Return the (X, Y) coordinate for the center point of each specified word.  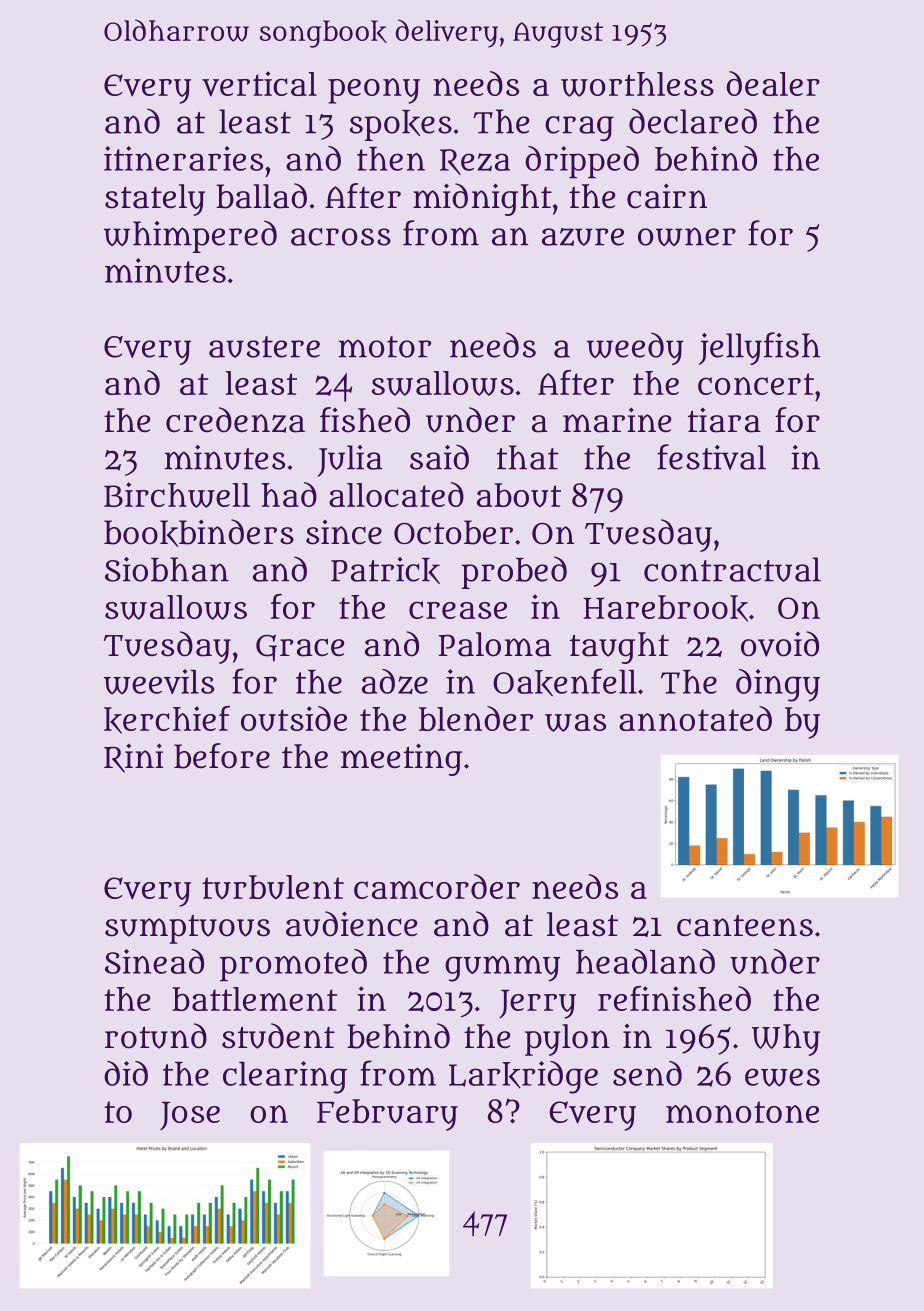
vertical (259, 84)
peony (374, 91)
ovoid (780, 644)
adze (395, 681)
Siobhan (167, 569)
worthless (637, 84)
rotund (156, 1036)
